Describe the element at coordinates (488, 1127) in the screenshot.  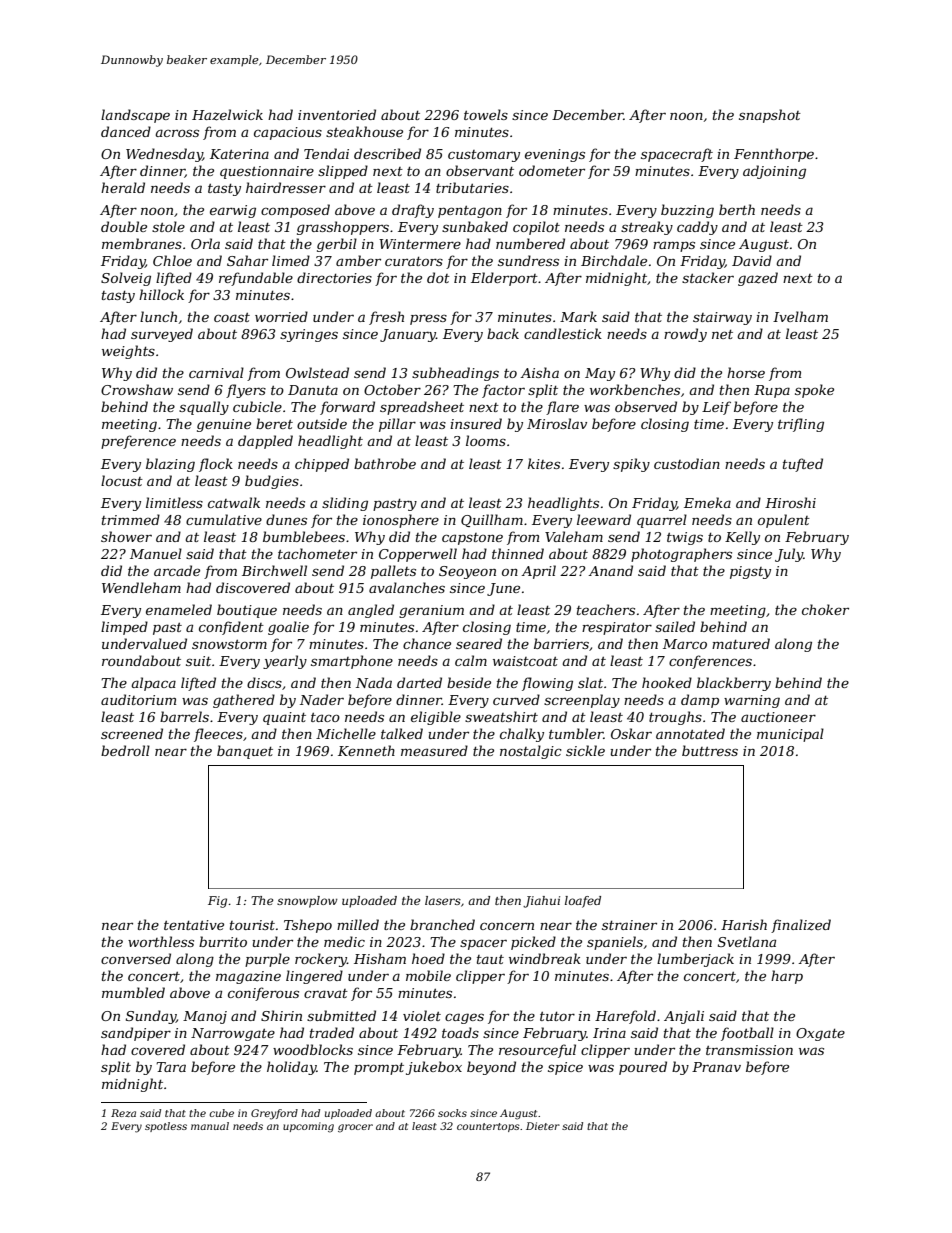
I see `countertops` at that location.
